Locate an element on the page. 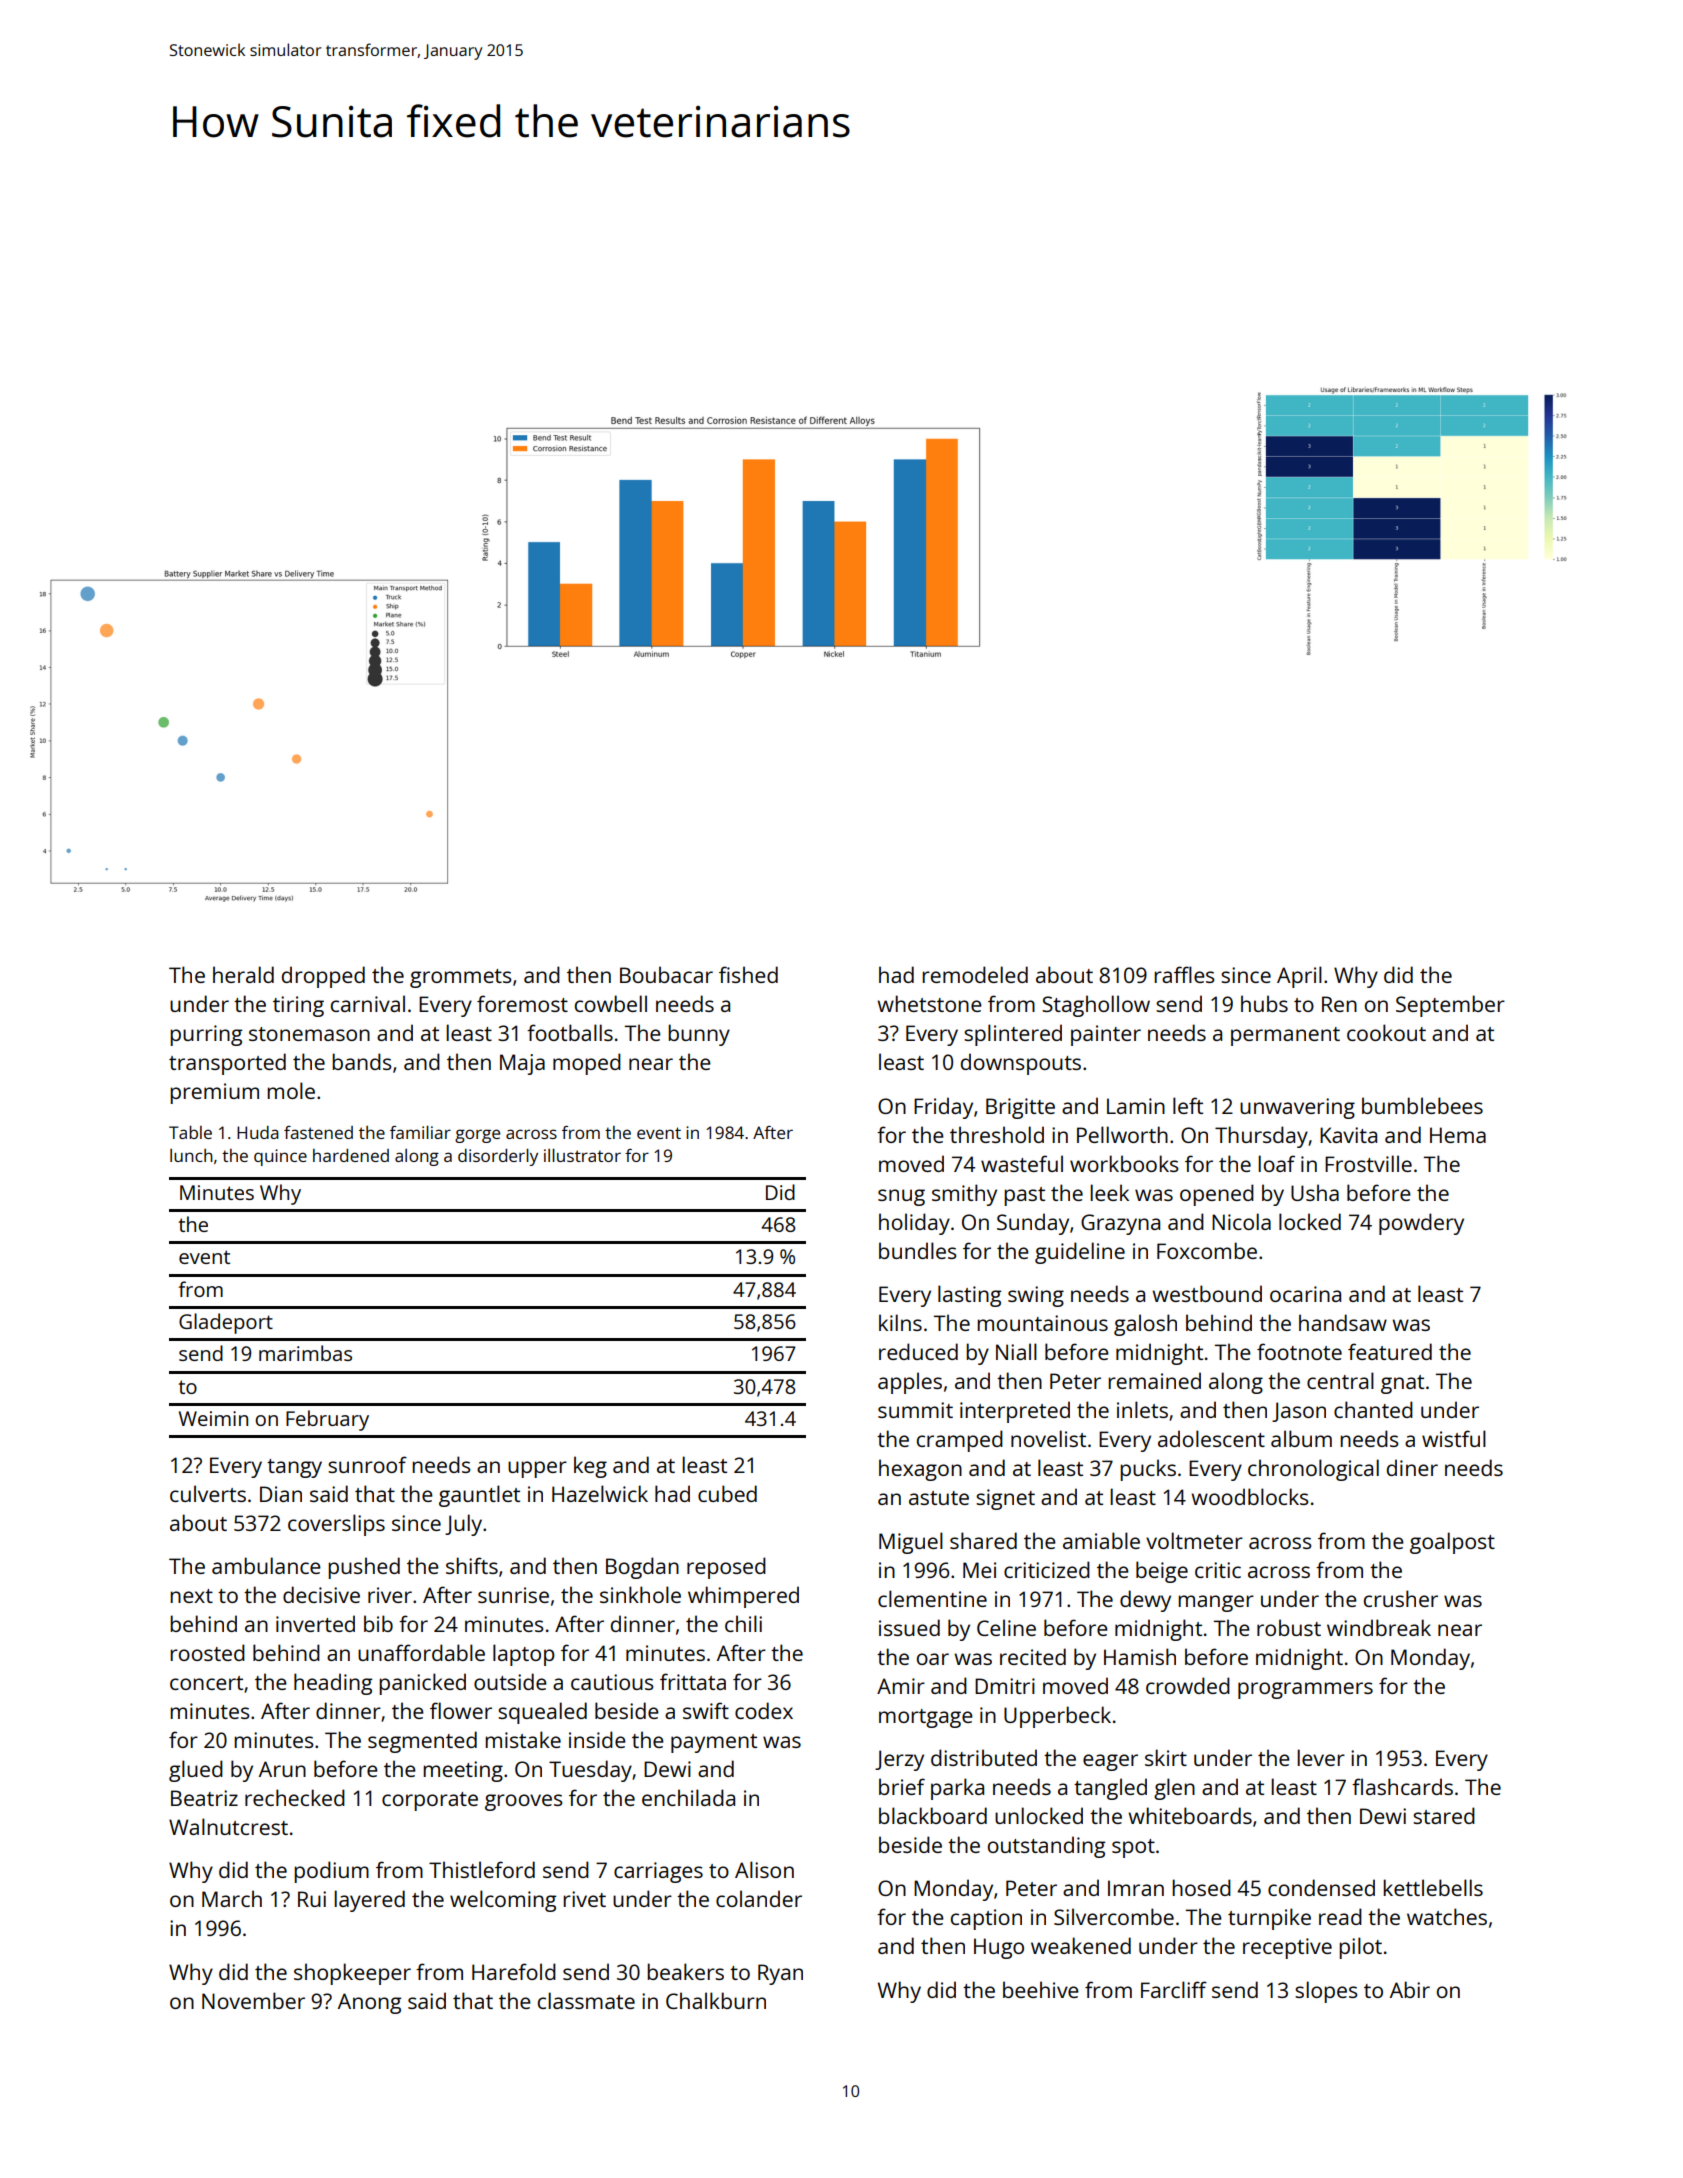 This document has width=1683, height=2178. beehive is located at coordinates (1041, 1989).
